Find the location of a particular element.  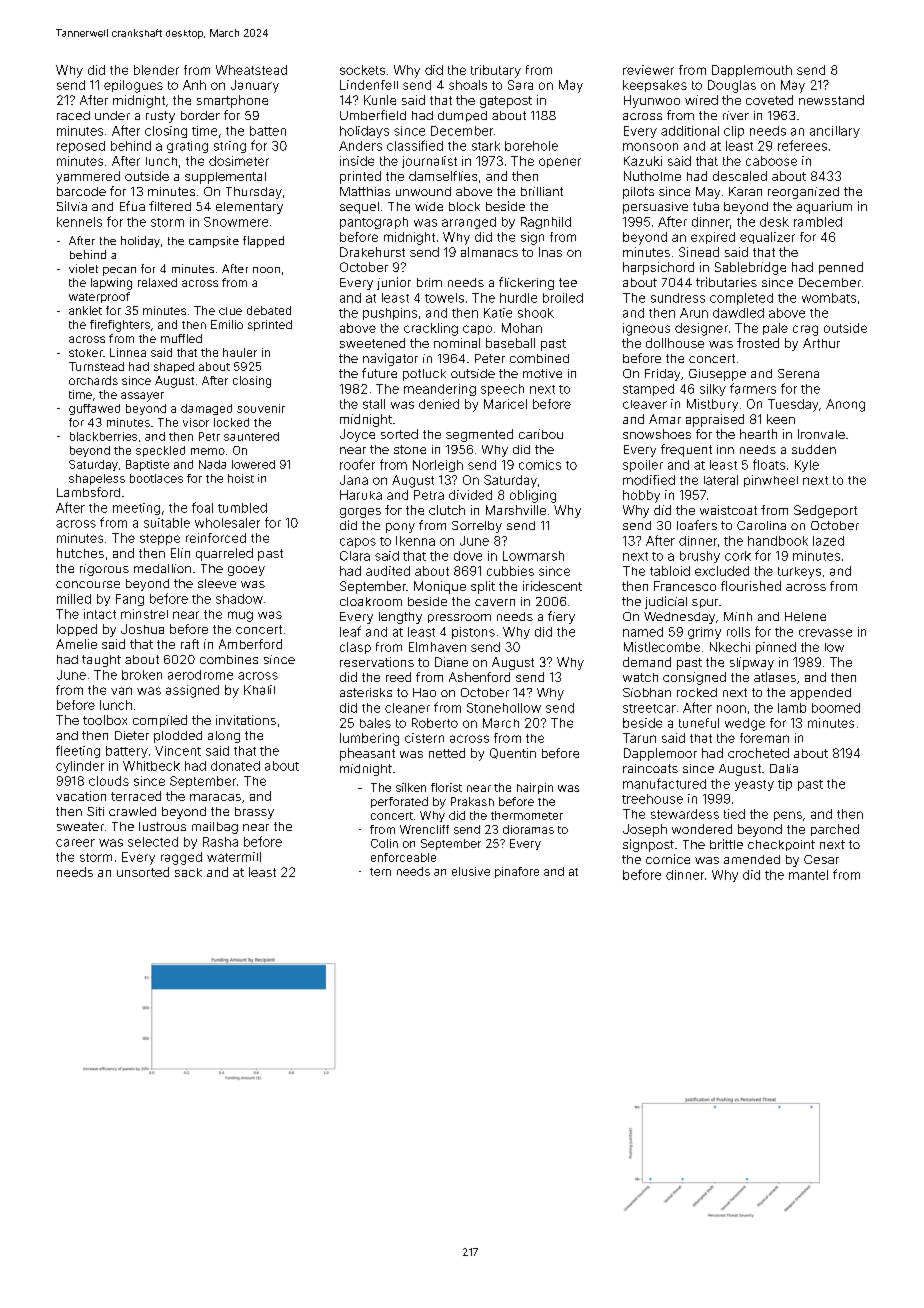

relaxed is located at coordinates (157, 282).
